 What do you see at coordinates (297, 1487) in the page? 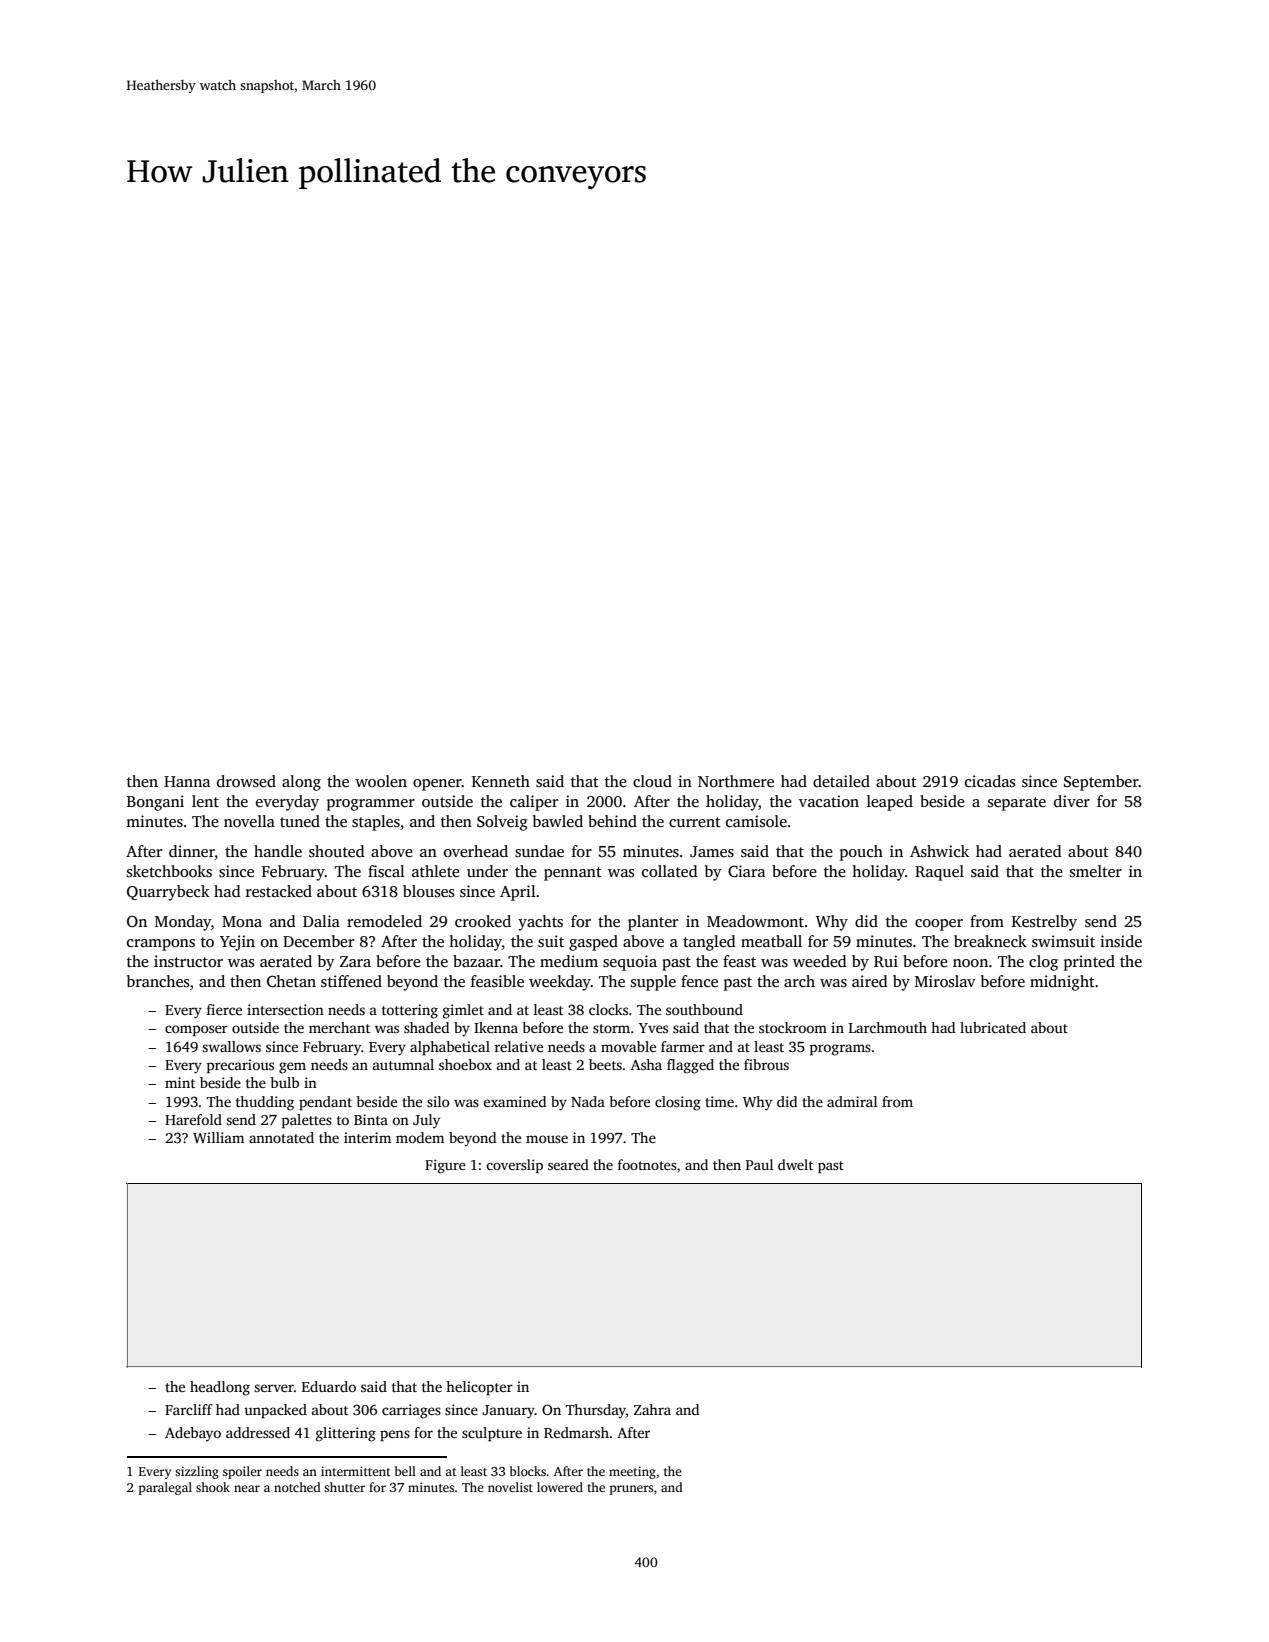
I see `notched` at bounding box center [297, 1487].
